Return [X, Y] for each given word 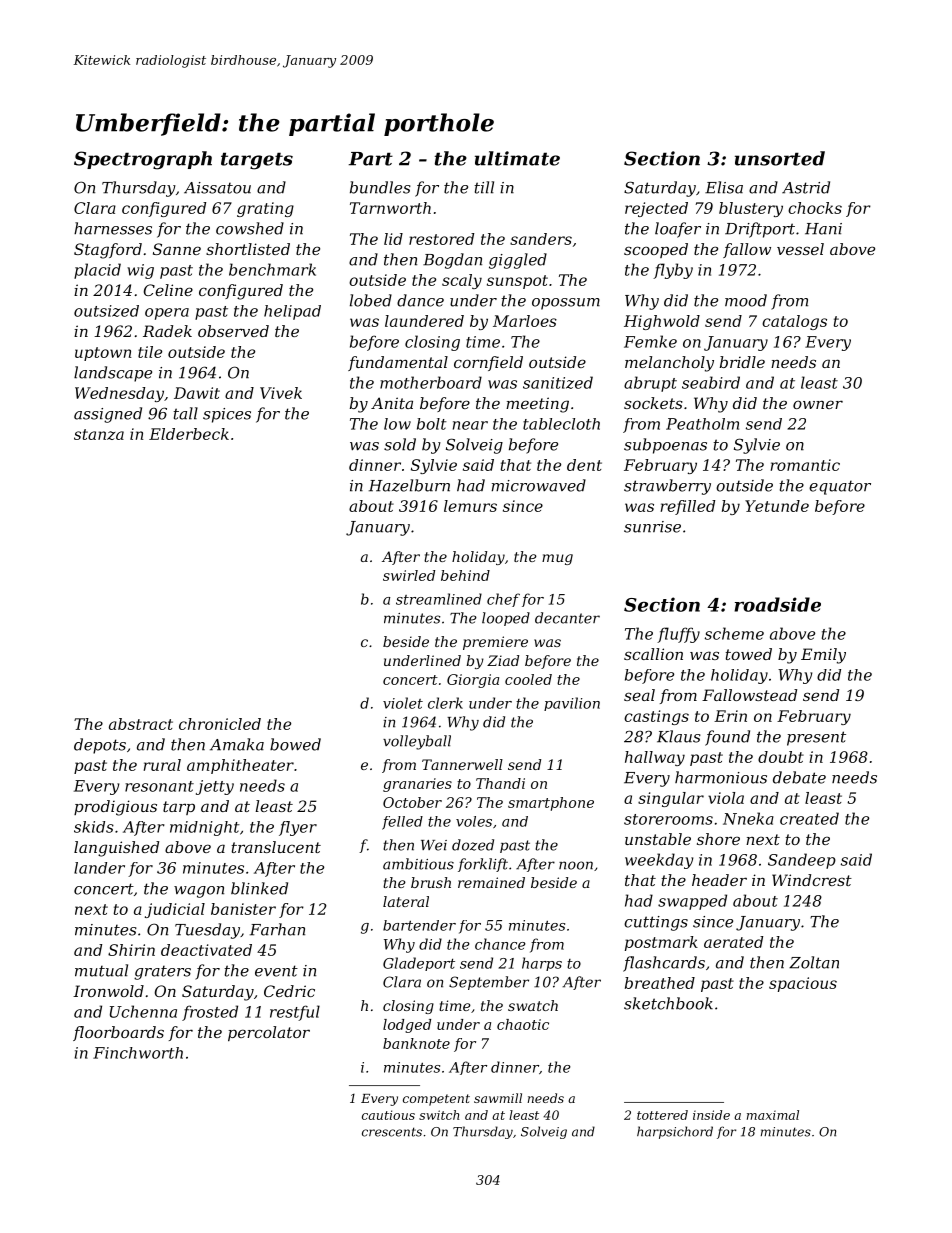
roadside [777, 604]
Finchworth [138, 1053]
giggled [518, 261]
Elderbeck [189, 434]
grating [265, 209]
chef [503, 600]
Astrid [806, 187]
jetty [215, 787]
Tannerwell [462, 764]
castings [656, 717]
